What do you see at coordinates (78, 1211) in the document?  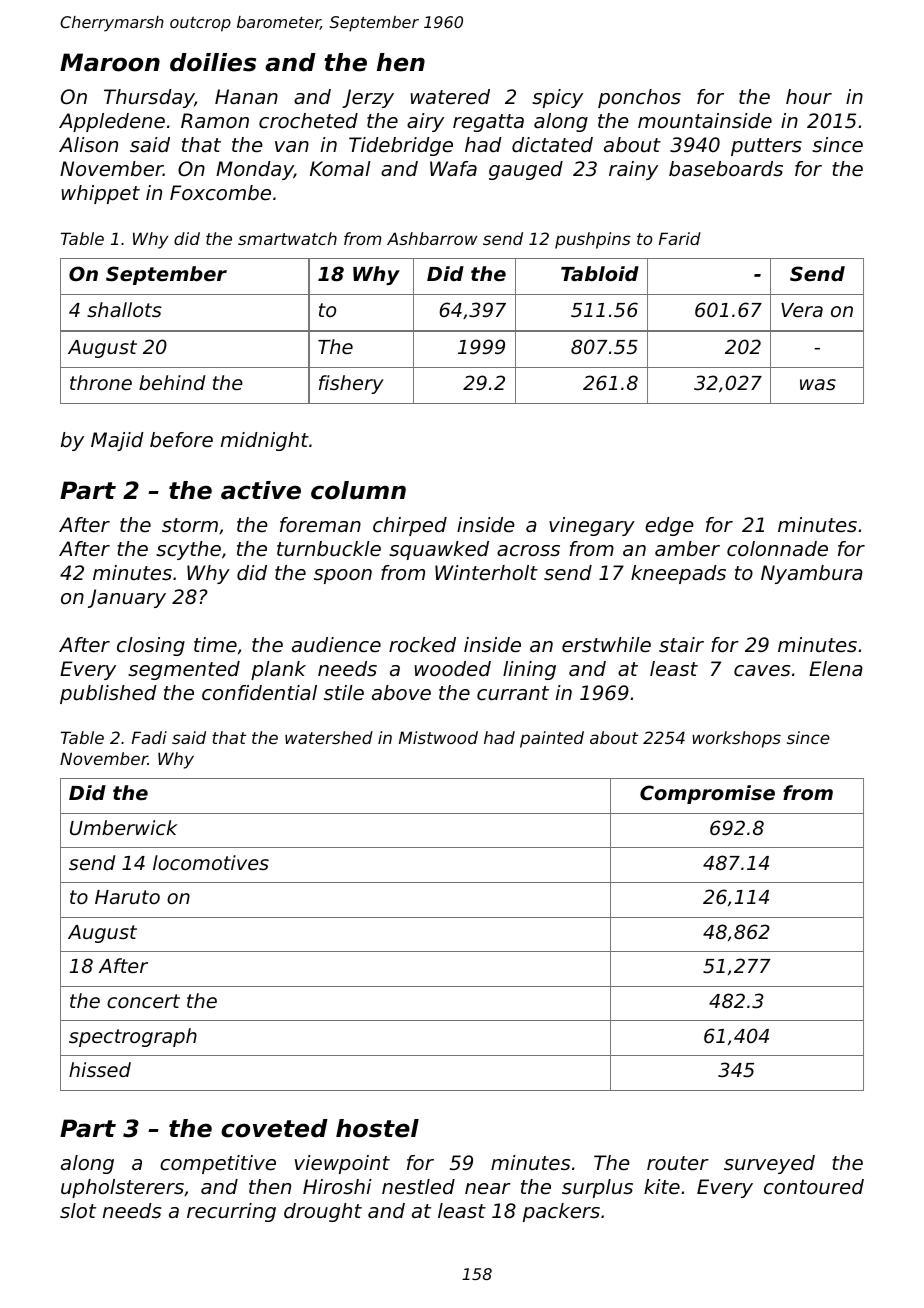 I see `slot` at bounding box center [78, 1211].
